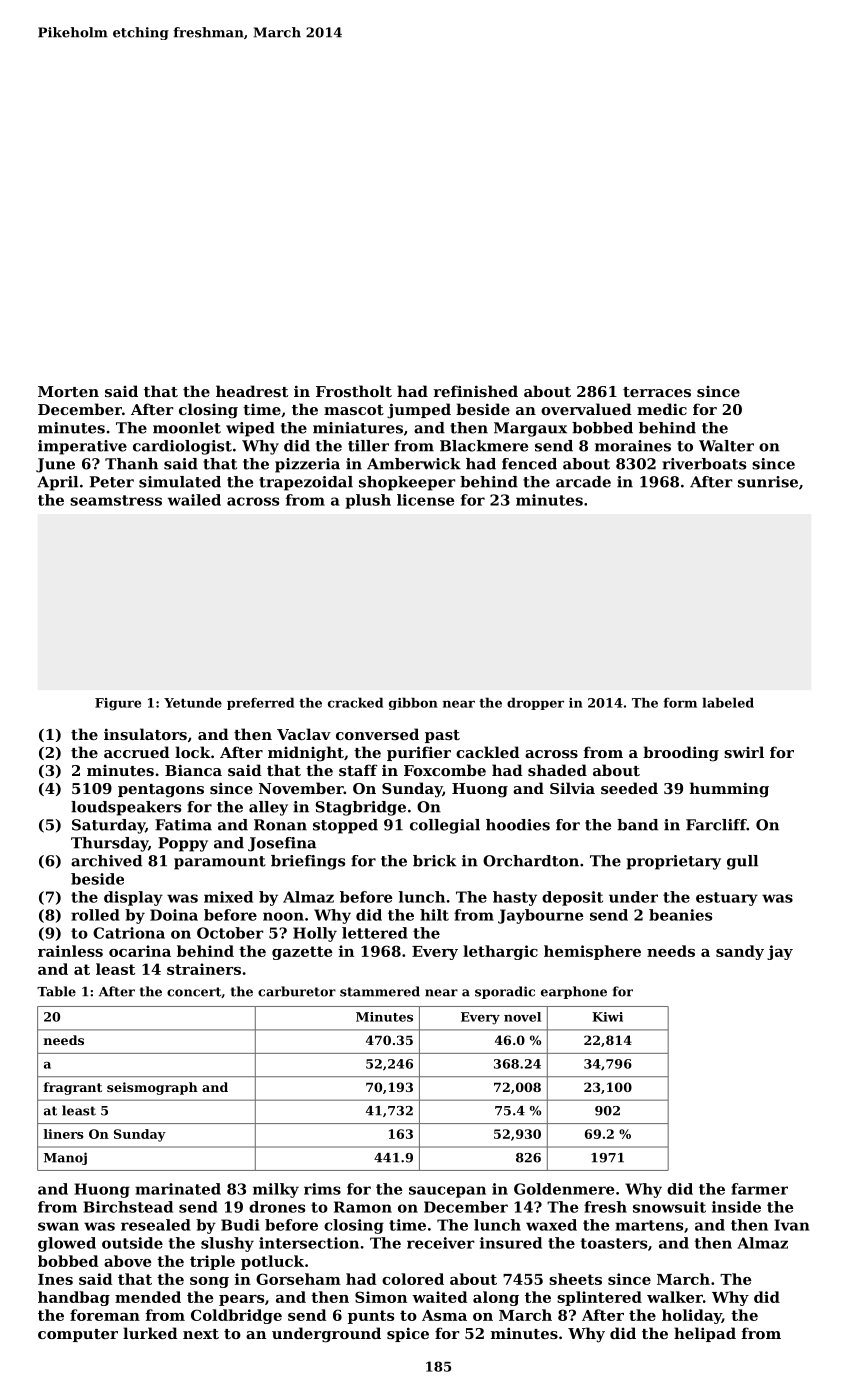 The image size is (849, 1400). What do you see at coordinates (607, 1017) in the screenshot?
I see `Kiwi` at bounding box center [607, 1017].
